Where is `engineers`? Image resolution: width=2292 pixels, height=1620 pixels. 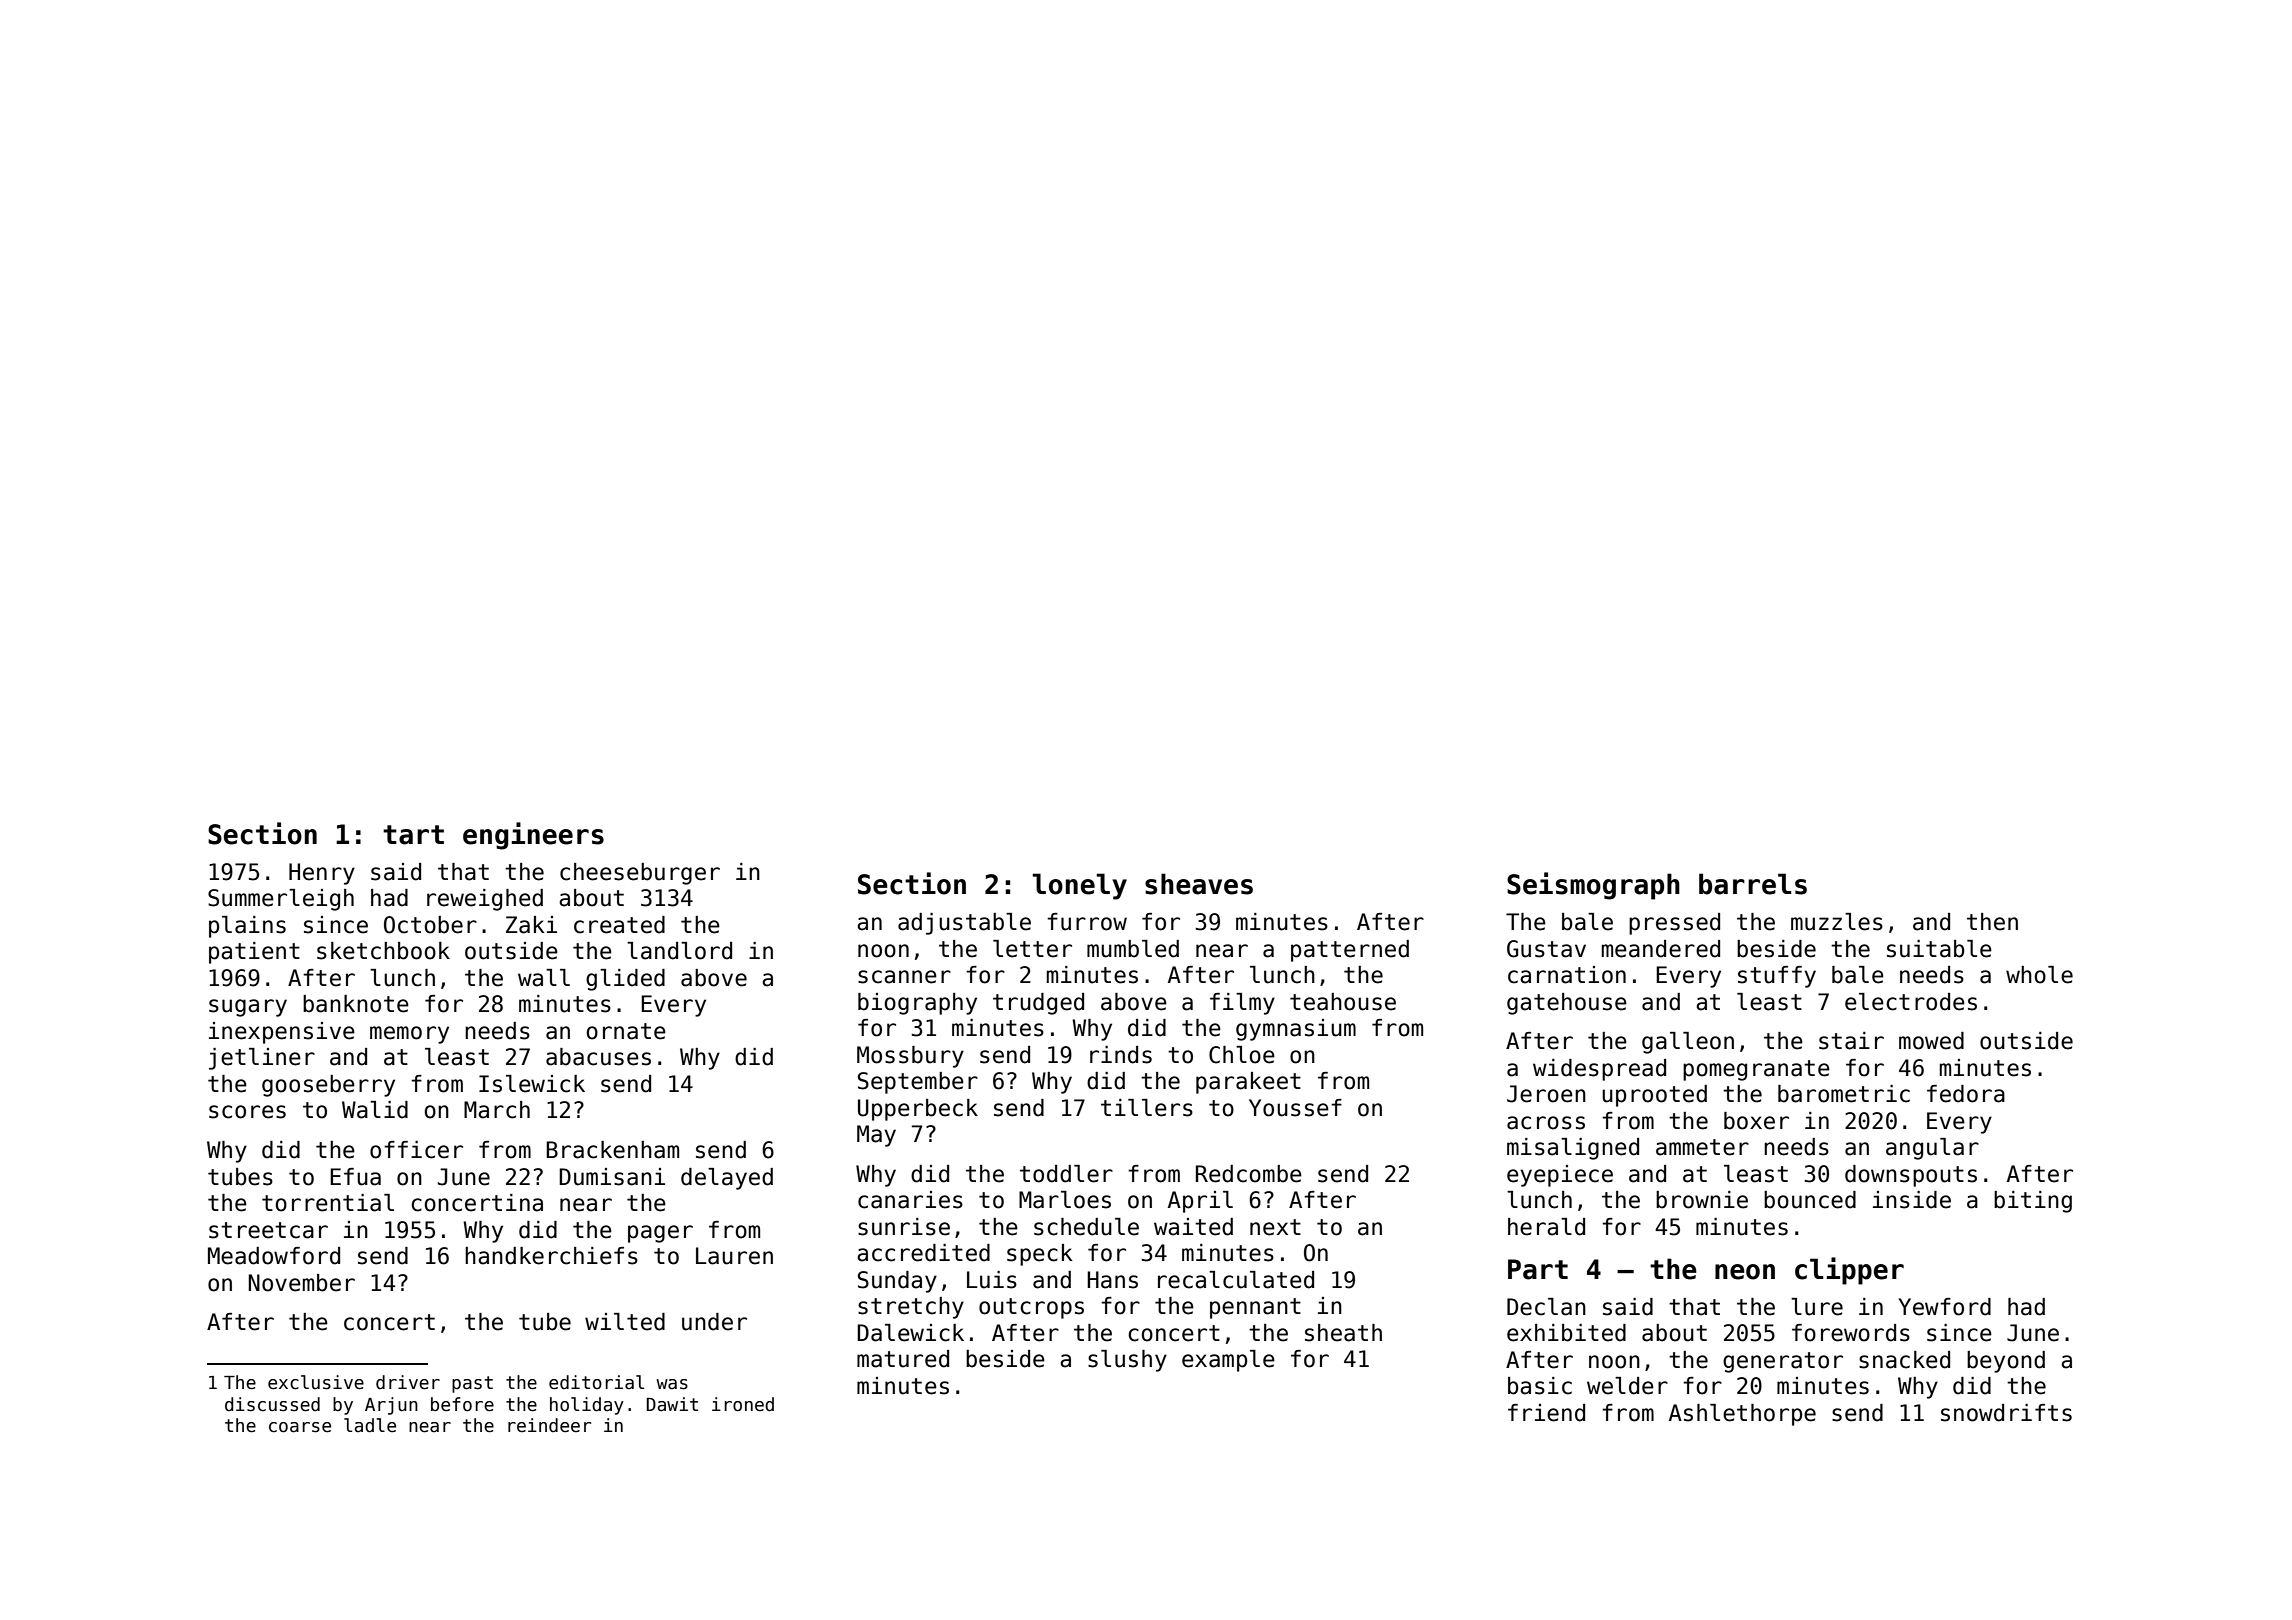 engineers is located at coordinates (533, 836).
